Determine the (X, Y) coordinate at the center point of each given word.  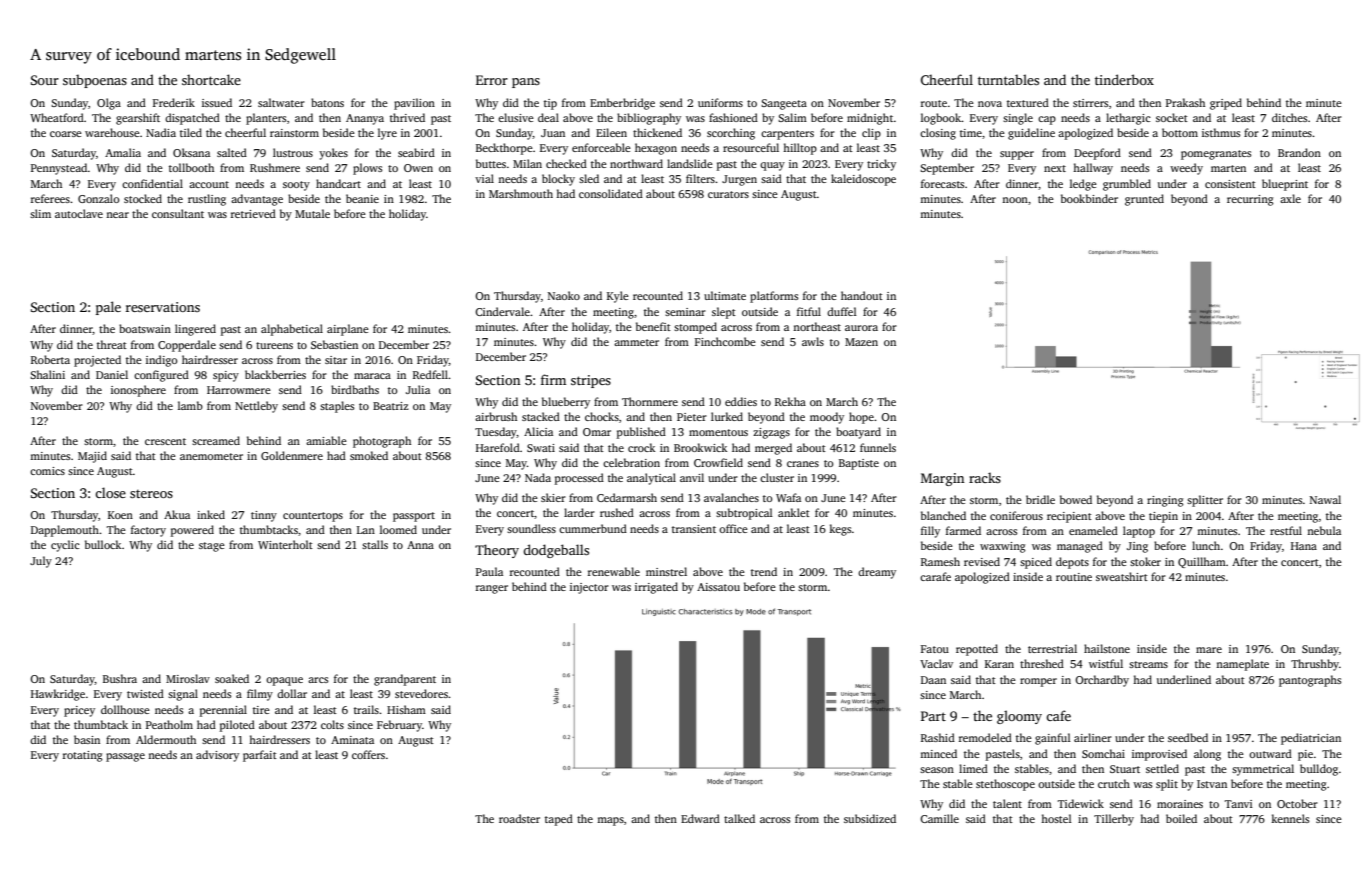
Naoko (564, 295)
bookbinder (1089, 198)
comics (47, 471)
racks (985, 477)
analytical (651, 479)
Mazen (861, 342)
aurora (861, 328)
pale (108, 308)
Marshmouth (521, 193)
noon (1015, 200)
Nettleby (256, 407)
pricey (79, 711)
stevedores (421, 693)
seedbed (1188, 737)
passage (125, 757)
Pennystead (59, 169)
